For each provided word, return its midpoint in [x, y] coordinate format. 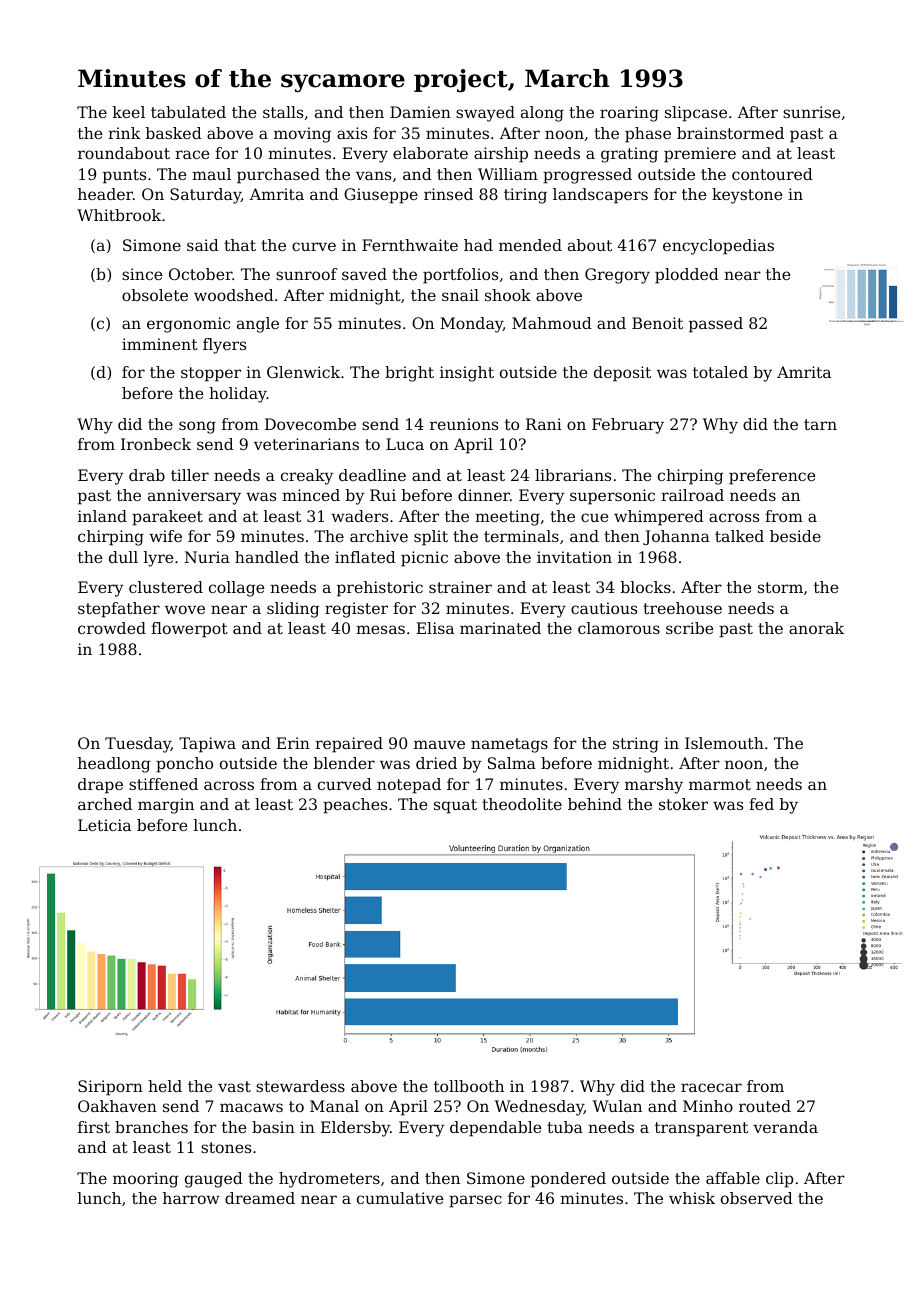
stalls [283, 112]
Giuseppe [381, 196]
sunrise [811, 112]
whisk [692, 1198]
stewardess [300, 1086]
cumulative [400, 1198]
